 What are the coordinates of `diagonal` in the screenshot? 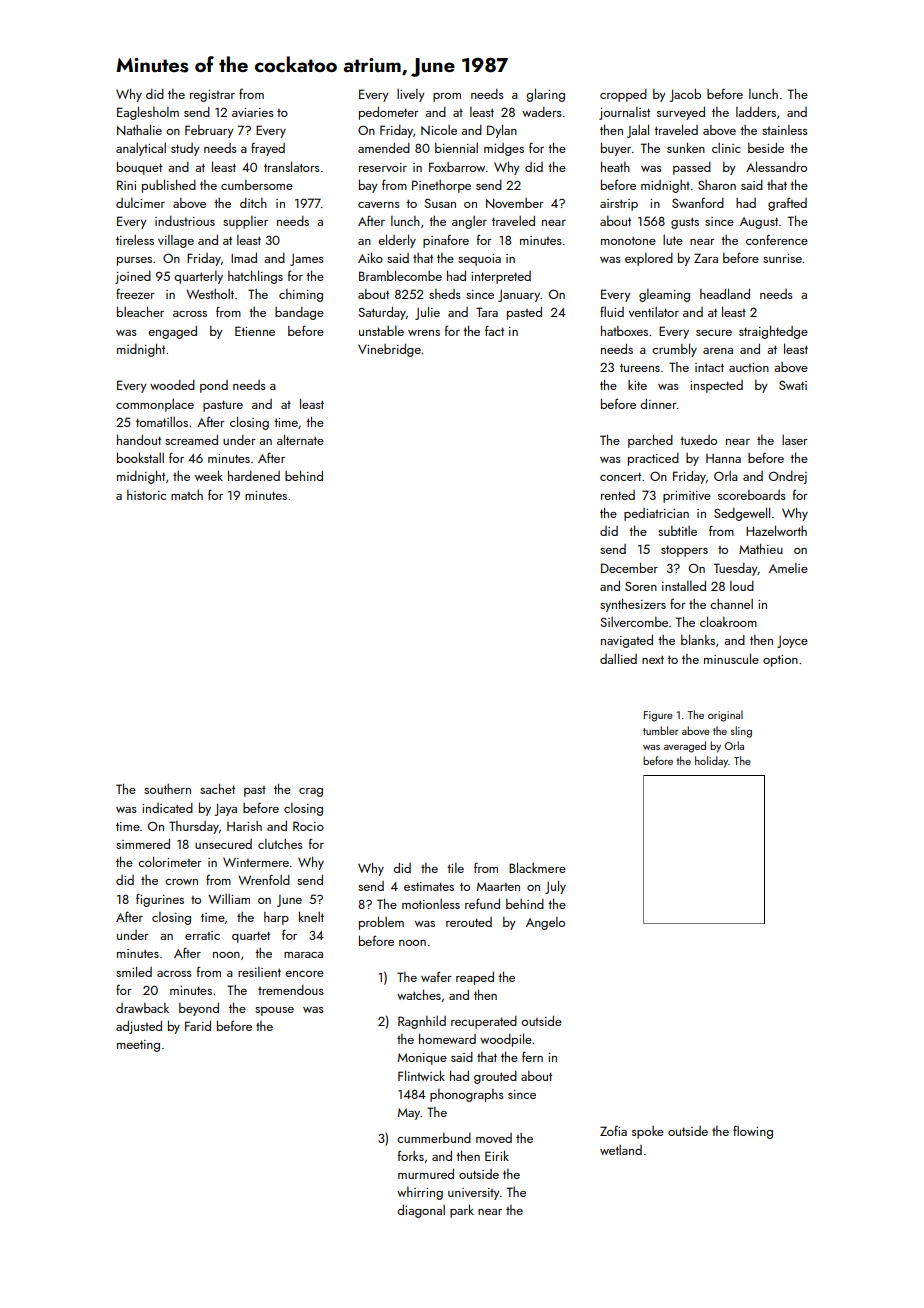 It's located at (421, 1211).
